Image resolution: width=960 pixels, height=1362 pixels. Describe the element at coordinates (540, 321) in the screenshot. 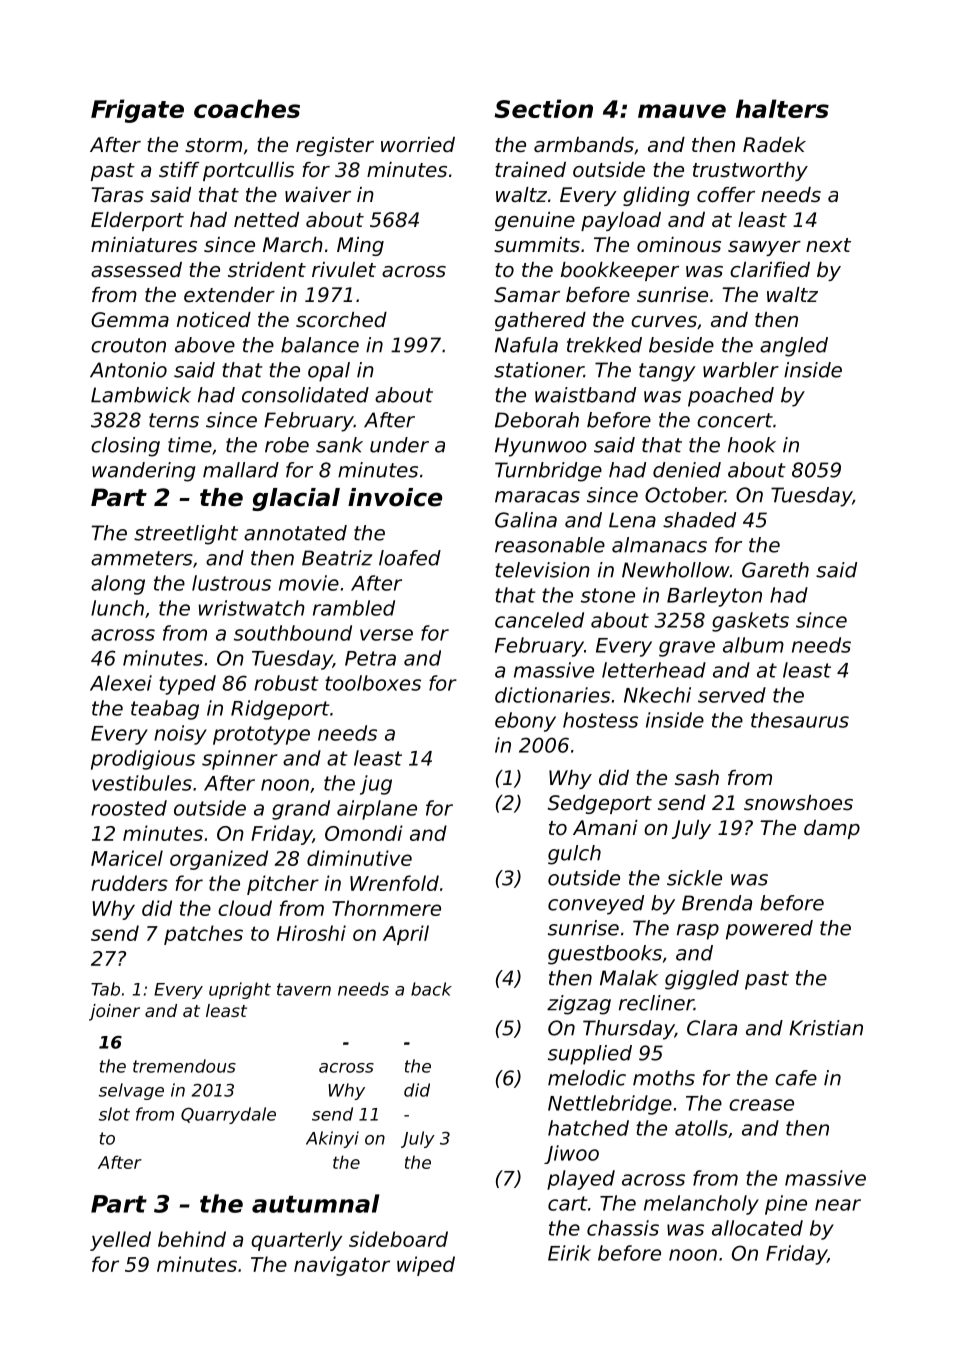

I see `gathered` at that location.
